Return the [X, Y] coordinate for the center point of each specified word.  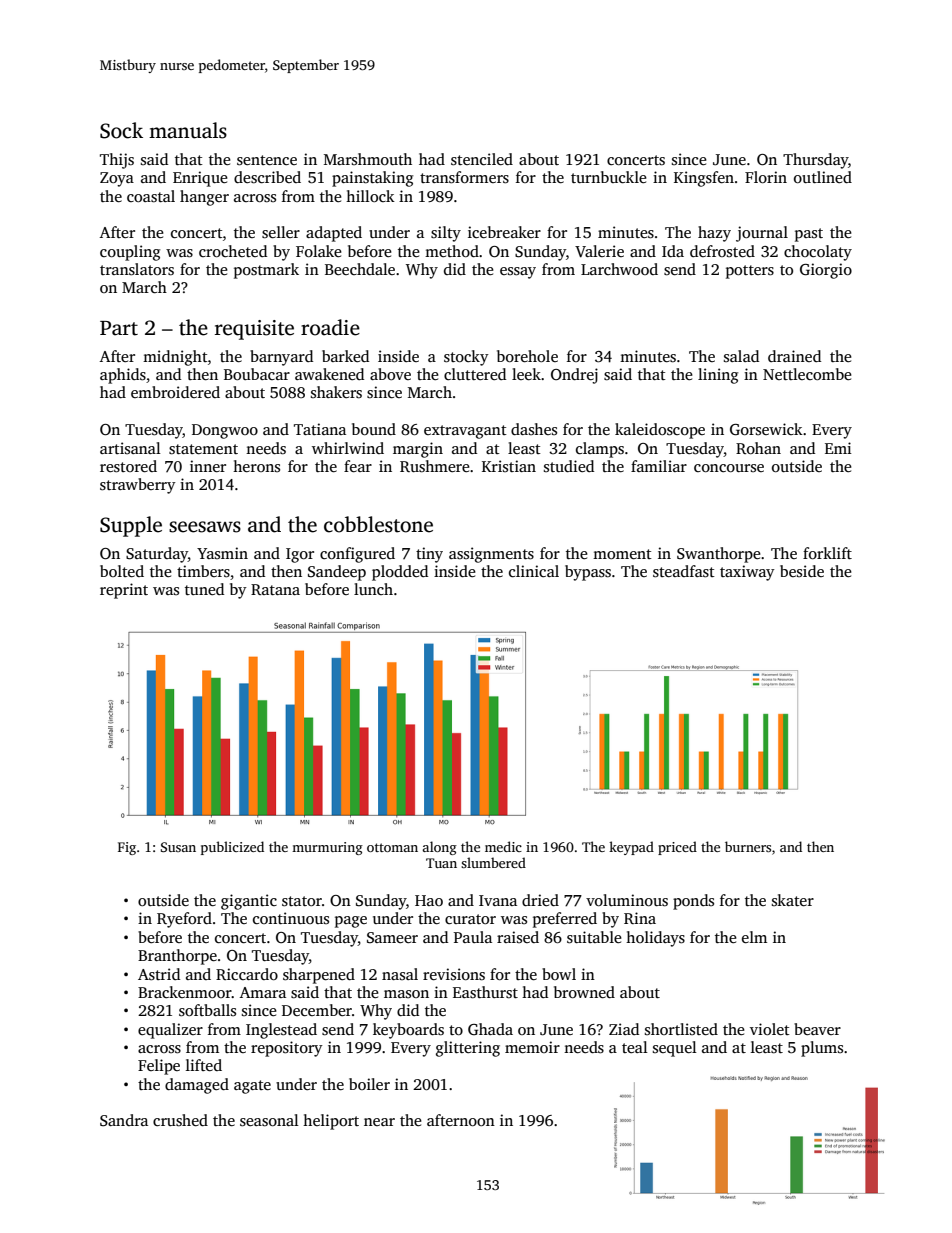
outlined [823, 177]
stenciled [482, 159]
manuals [188, 130]
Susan [178, 847]
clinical [534, 571]
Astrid [159, 974]
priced [677, 848]
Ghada [490, 1029]
